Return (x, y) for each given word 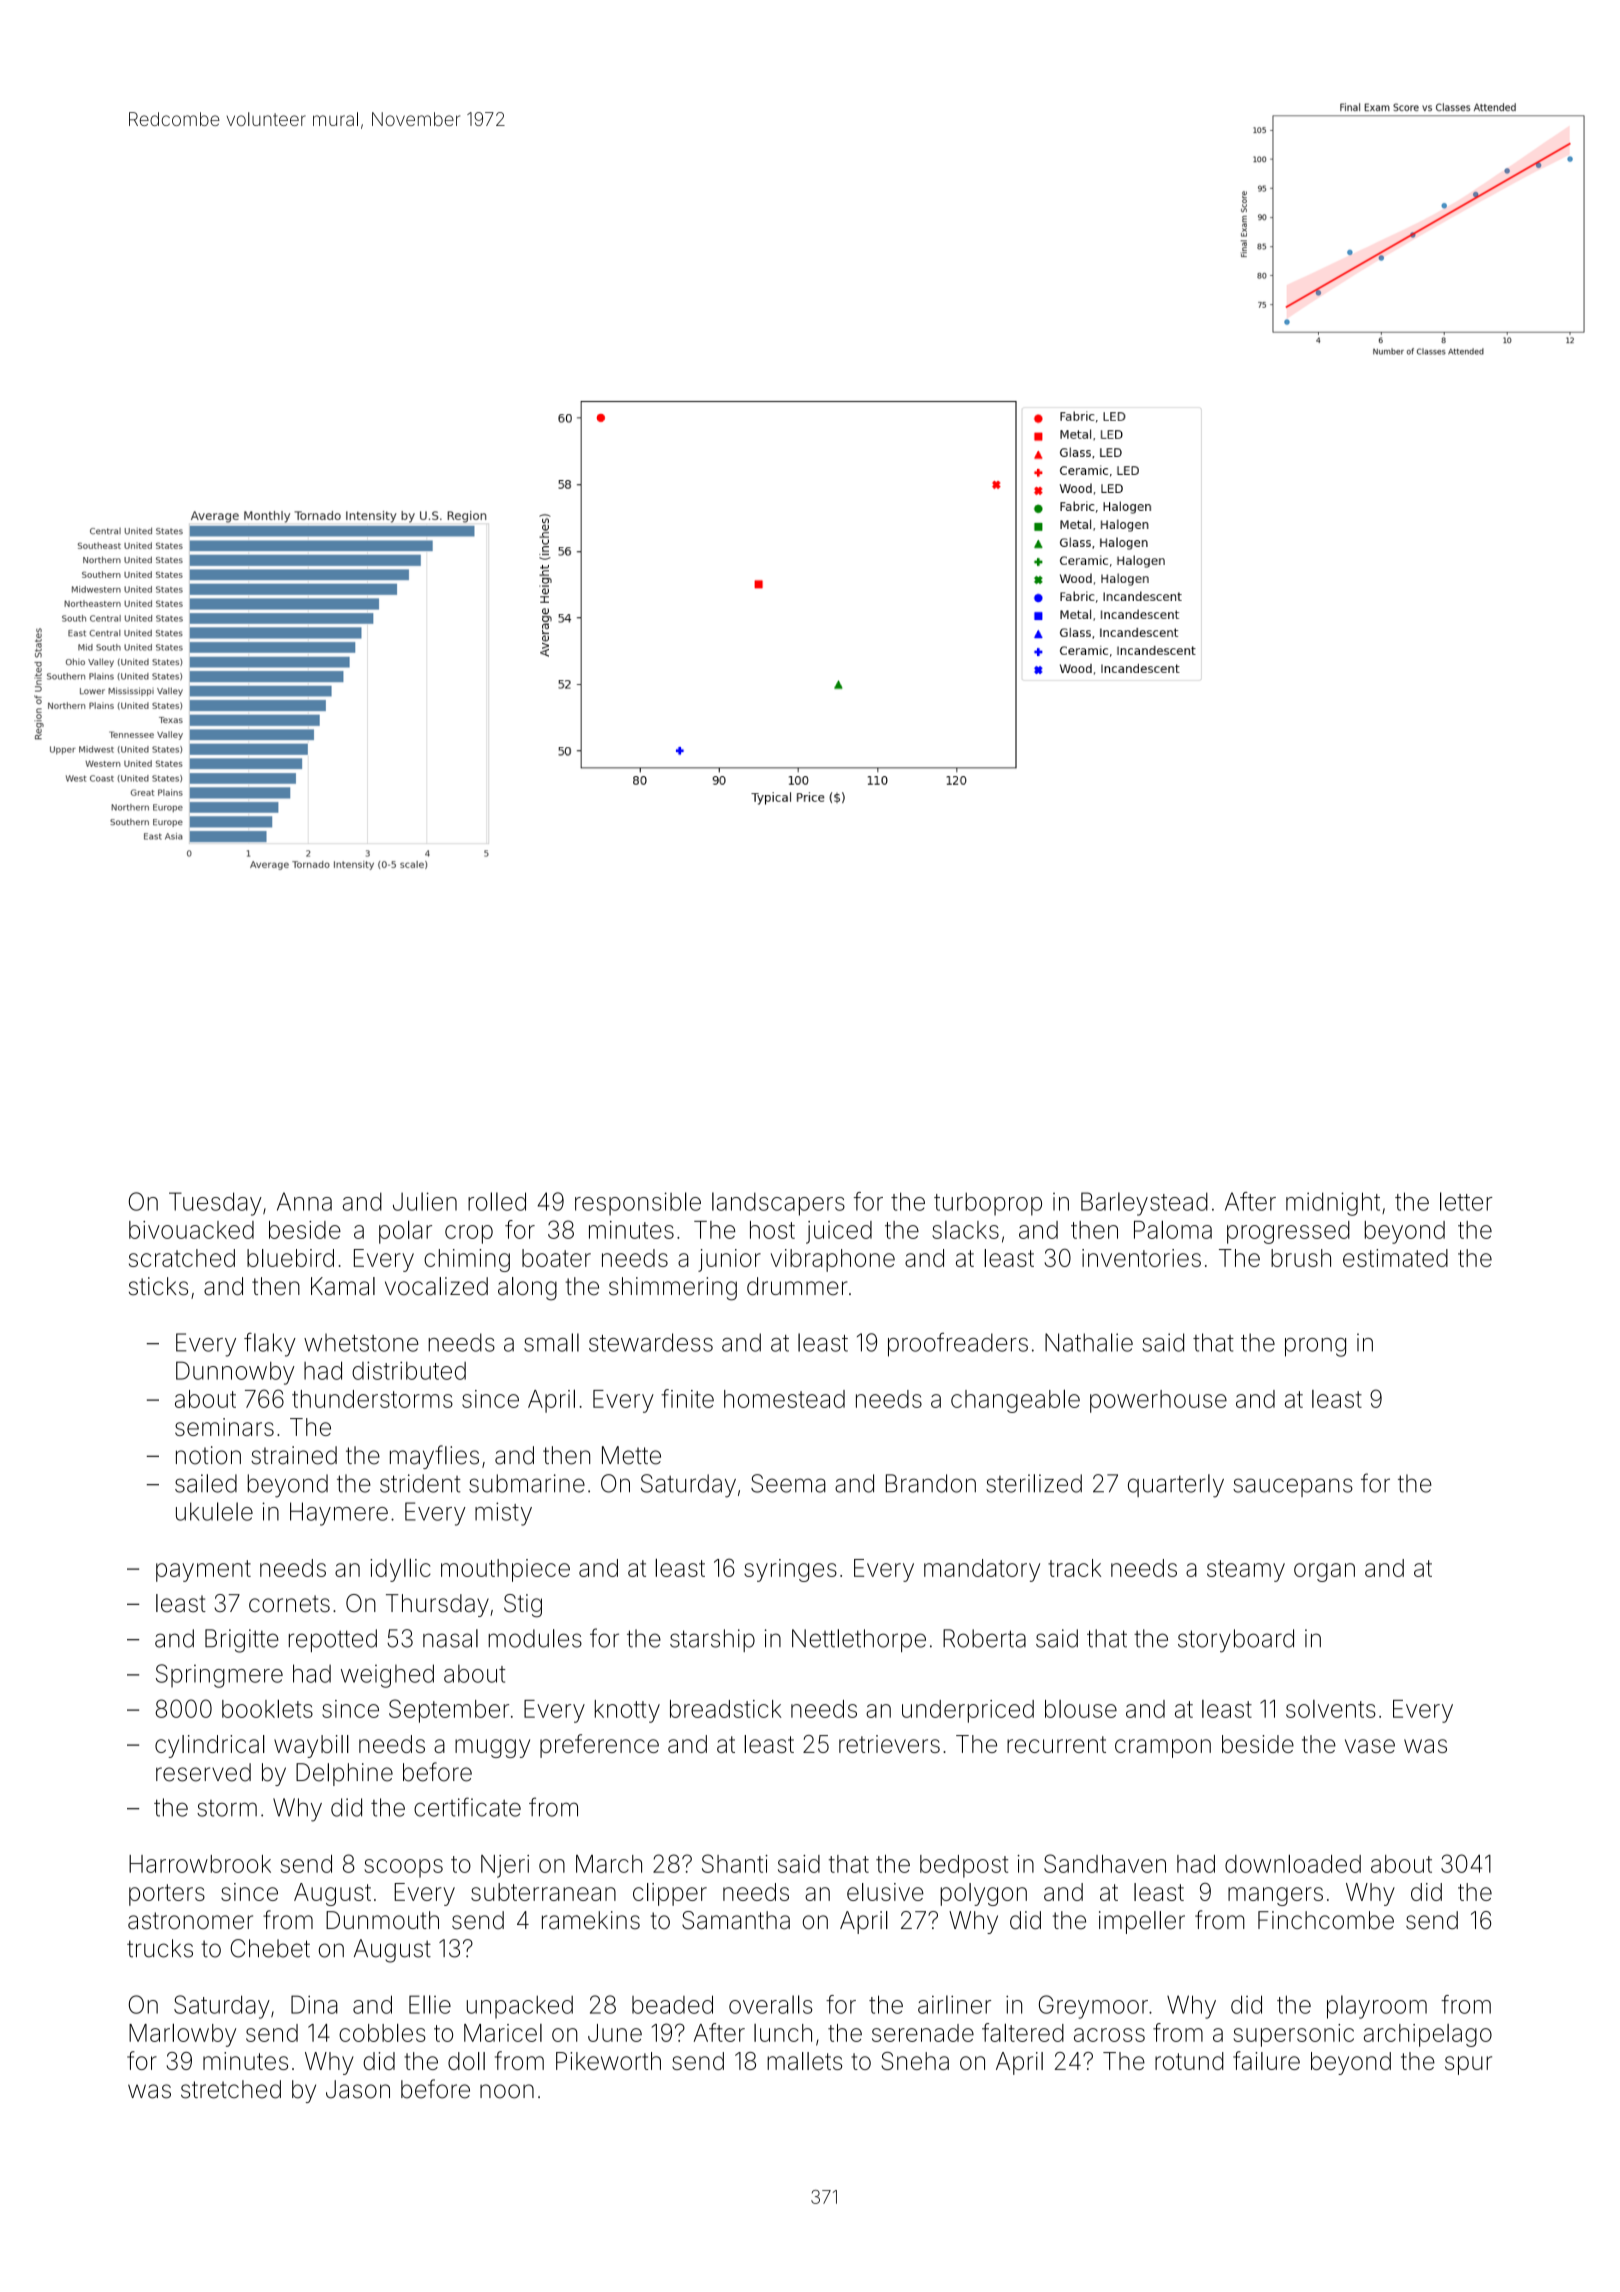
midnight (1333, 1204)
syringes (790, 1570)
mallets (804, 2061)
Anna (304, 1201)
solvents (1331, 1709)
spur (1468, 2065)
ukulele (214, 1511)
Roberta (984, 1638)
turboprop (988, 1204)
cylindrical (210, 1746)
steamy (1246, 1571)
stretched (231, 2089)
